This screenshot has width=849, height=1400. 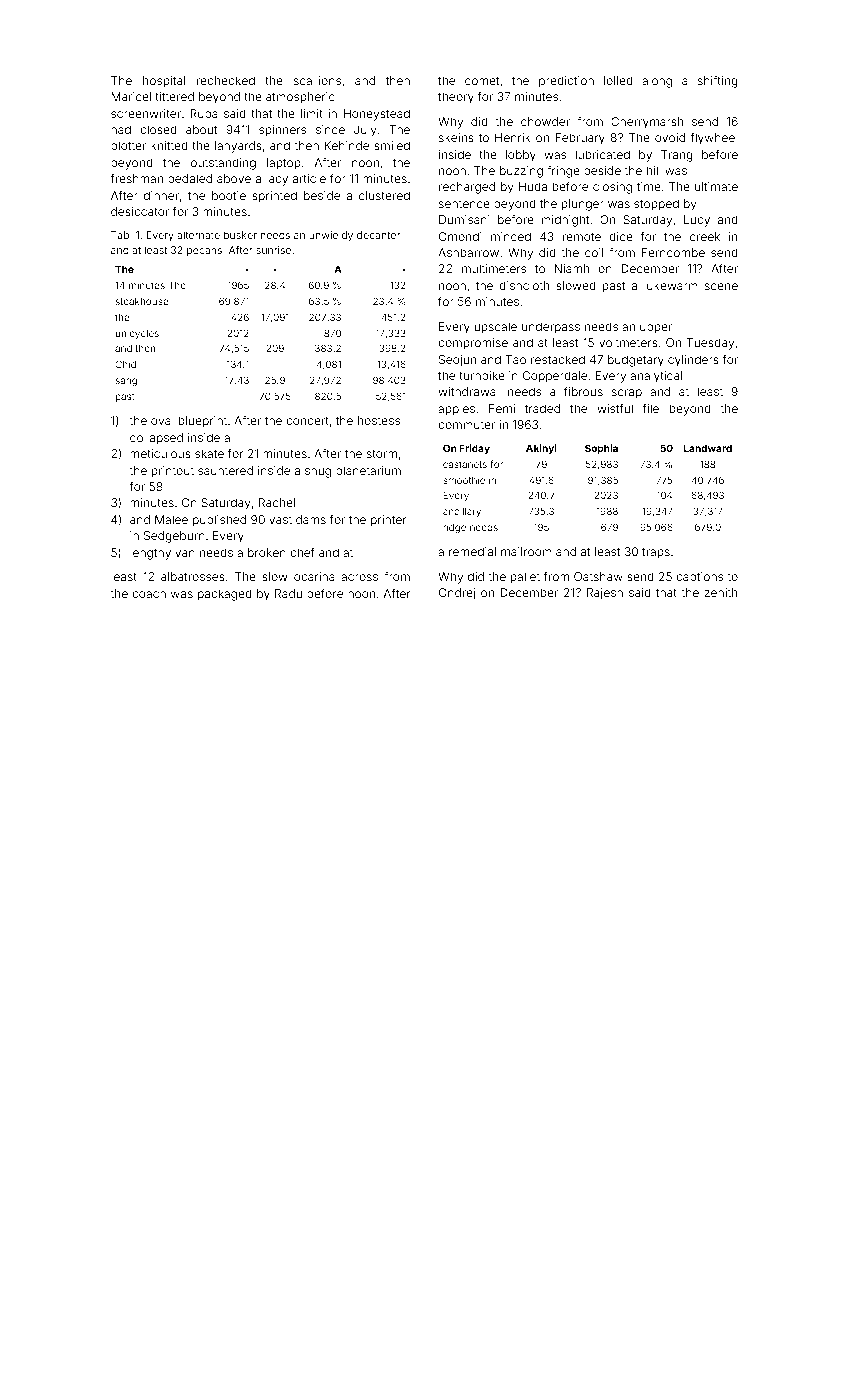 I want to click on traps, so click(x=656, y=553).
